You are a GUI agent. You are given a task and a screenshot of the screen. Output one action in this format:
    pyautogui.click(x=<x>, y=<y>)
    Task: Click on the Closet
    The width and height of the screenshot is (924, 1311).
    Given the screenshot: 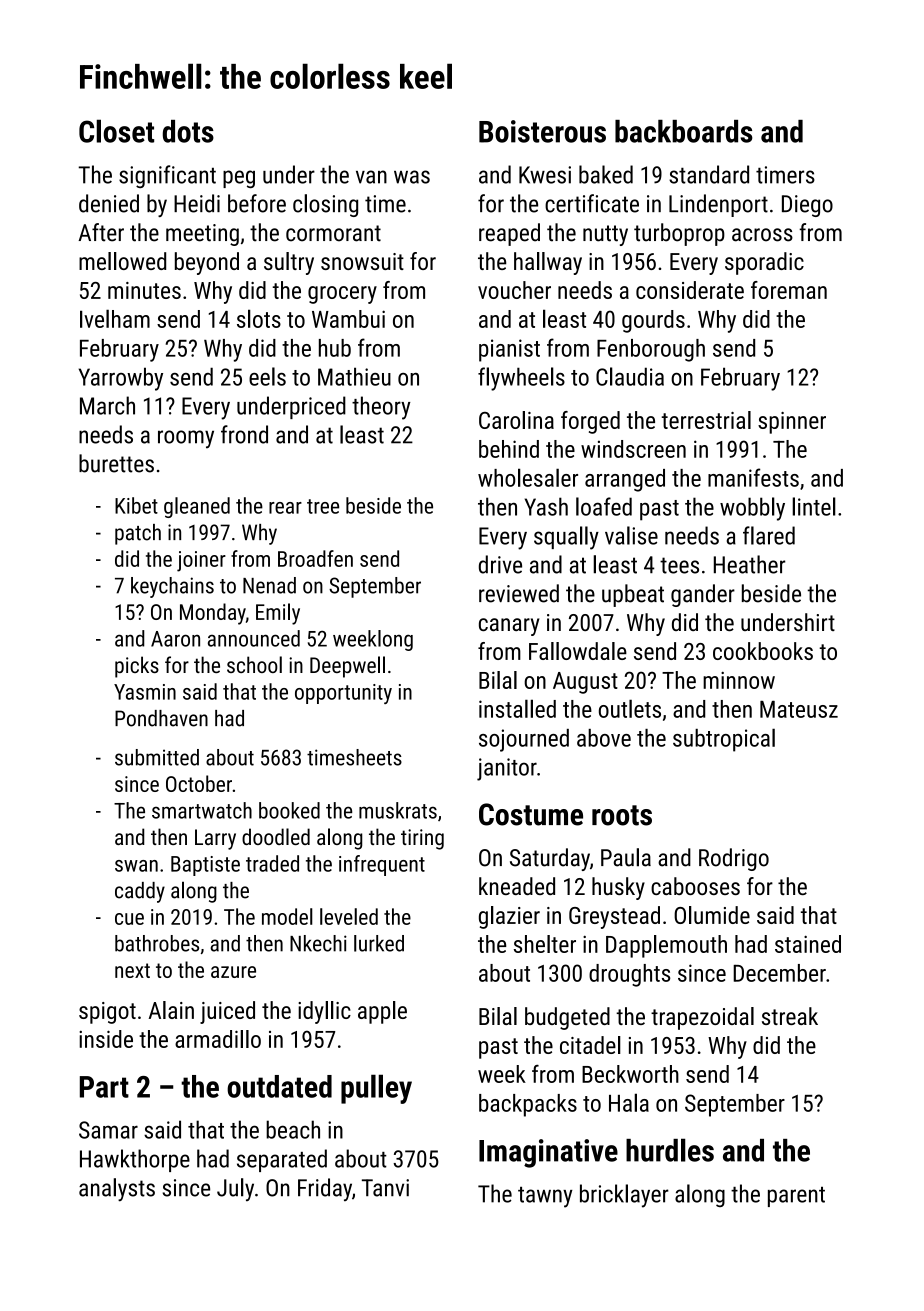 What is the action you would take?
    pyautogui.click(x=116, y=131)
